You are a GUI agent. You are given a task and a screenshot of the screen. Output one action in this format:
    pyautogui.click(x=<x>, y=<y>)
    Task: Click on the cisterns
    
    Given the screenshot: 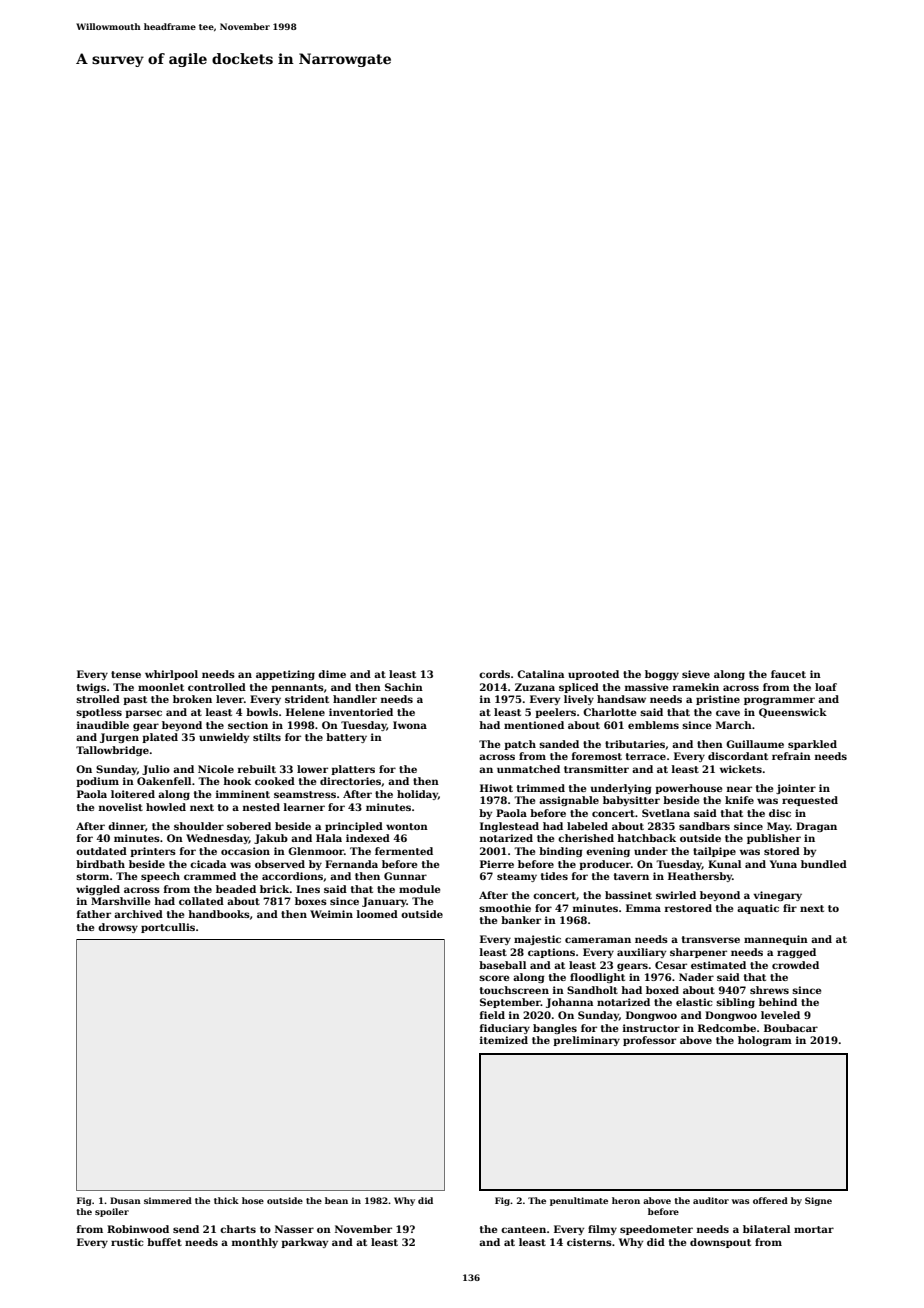 What is the action you would take?
    pyautogui.click(x=589, y=1242)
